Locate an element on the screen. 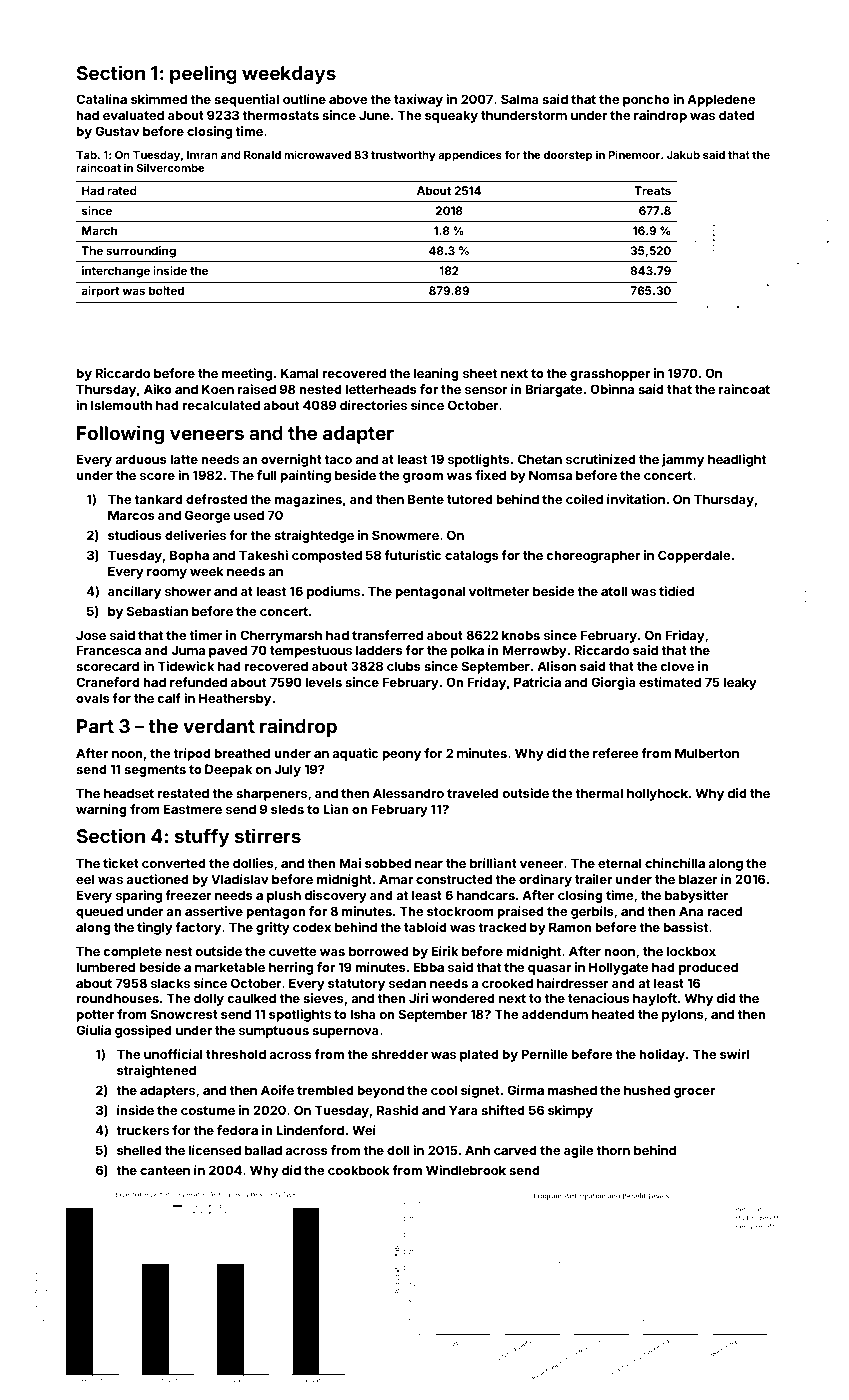 This screenshot has width=849, height=1400. Treats is located at coordinates (652, 190).
